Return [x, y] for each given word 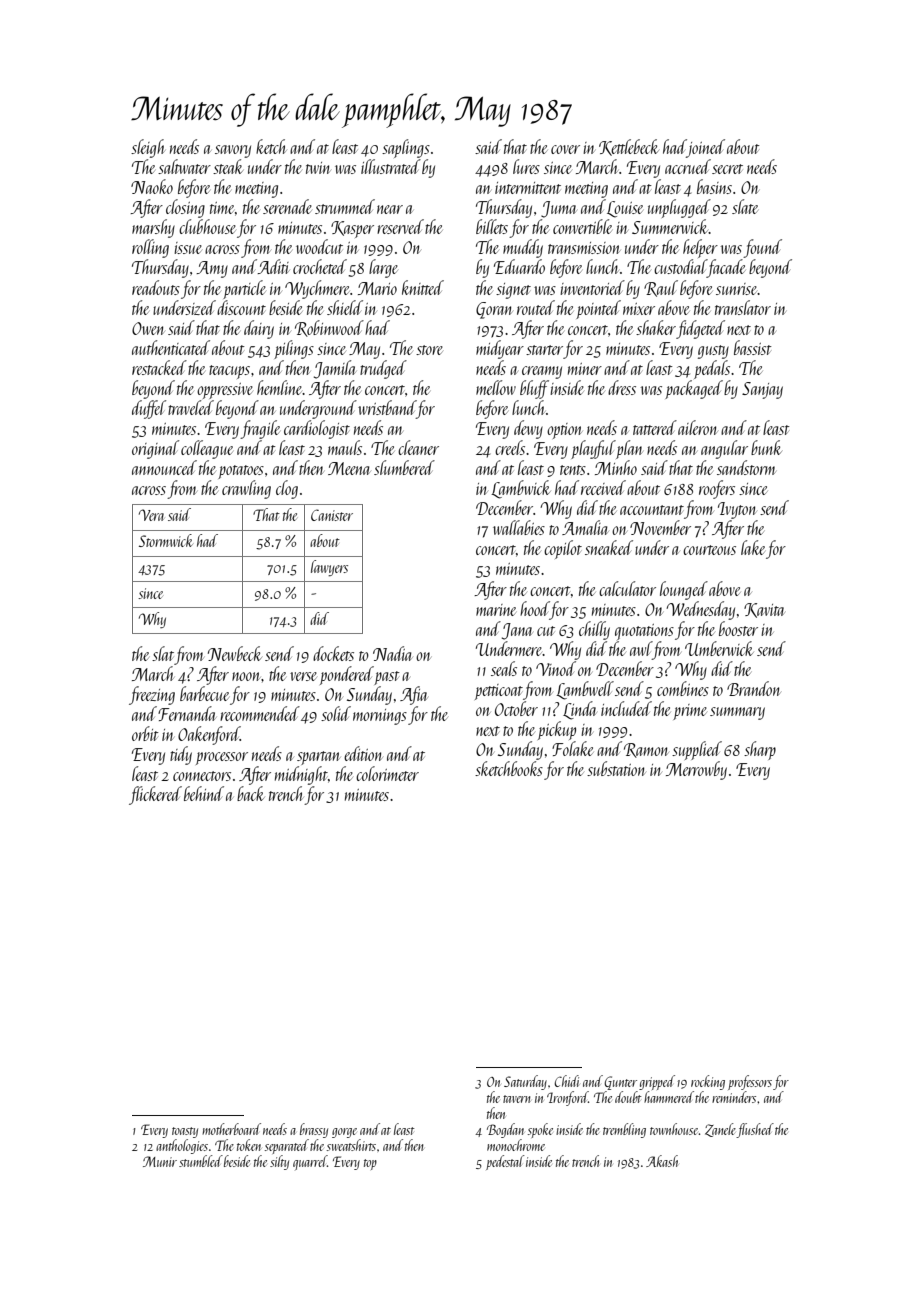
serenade [287, 206]
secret [727, 169]
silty [279, 1162]
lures [526, 166]
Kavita [764, 610]
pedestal [505, 1162]
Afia [413, 695]
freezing [152, 695]
